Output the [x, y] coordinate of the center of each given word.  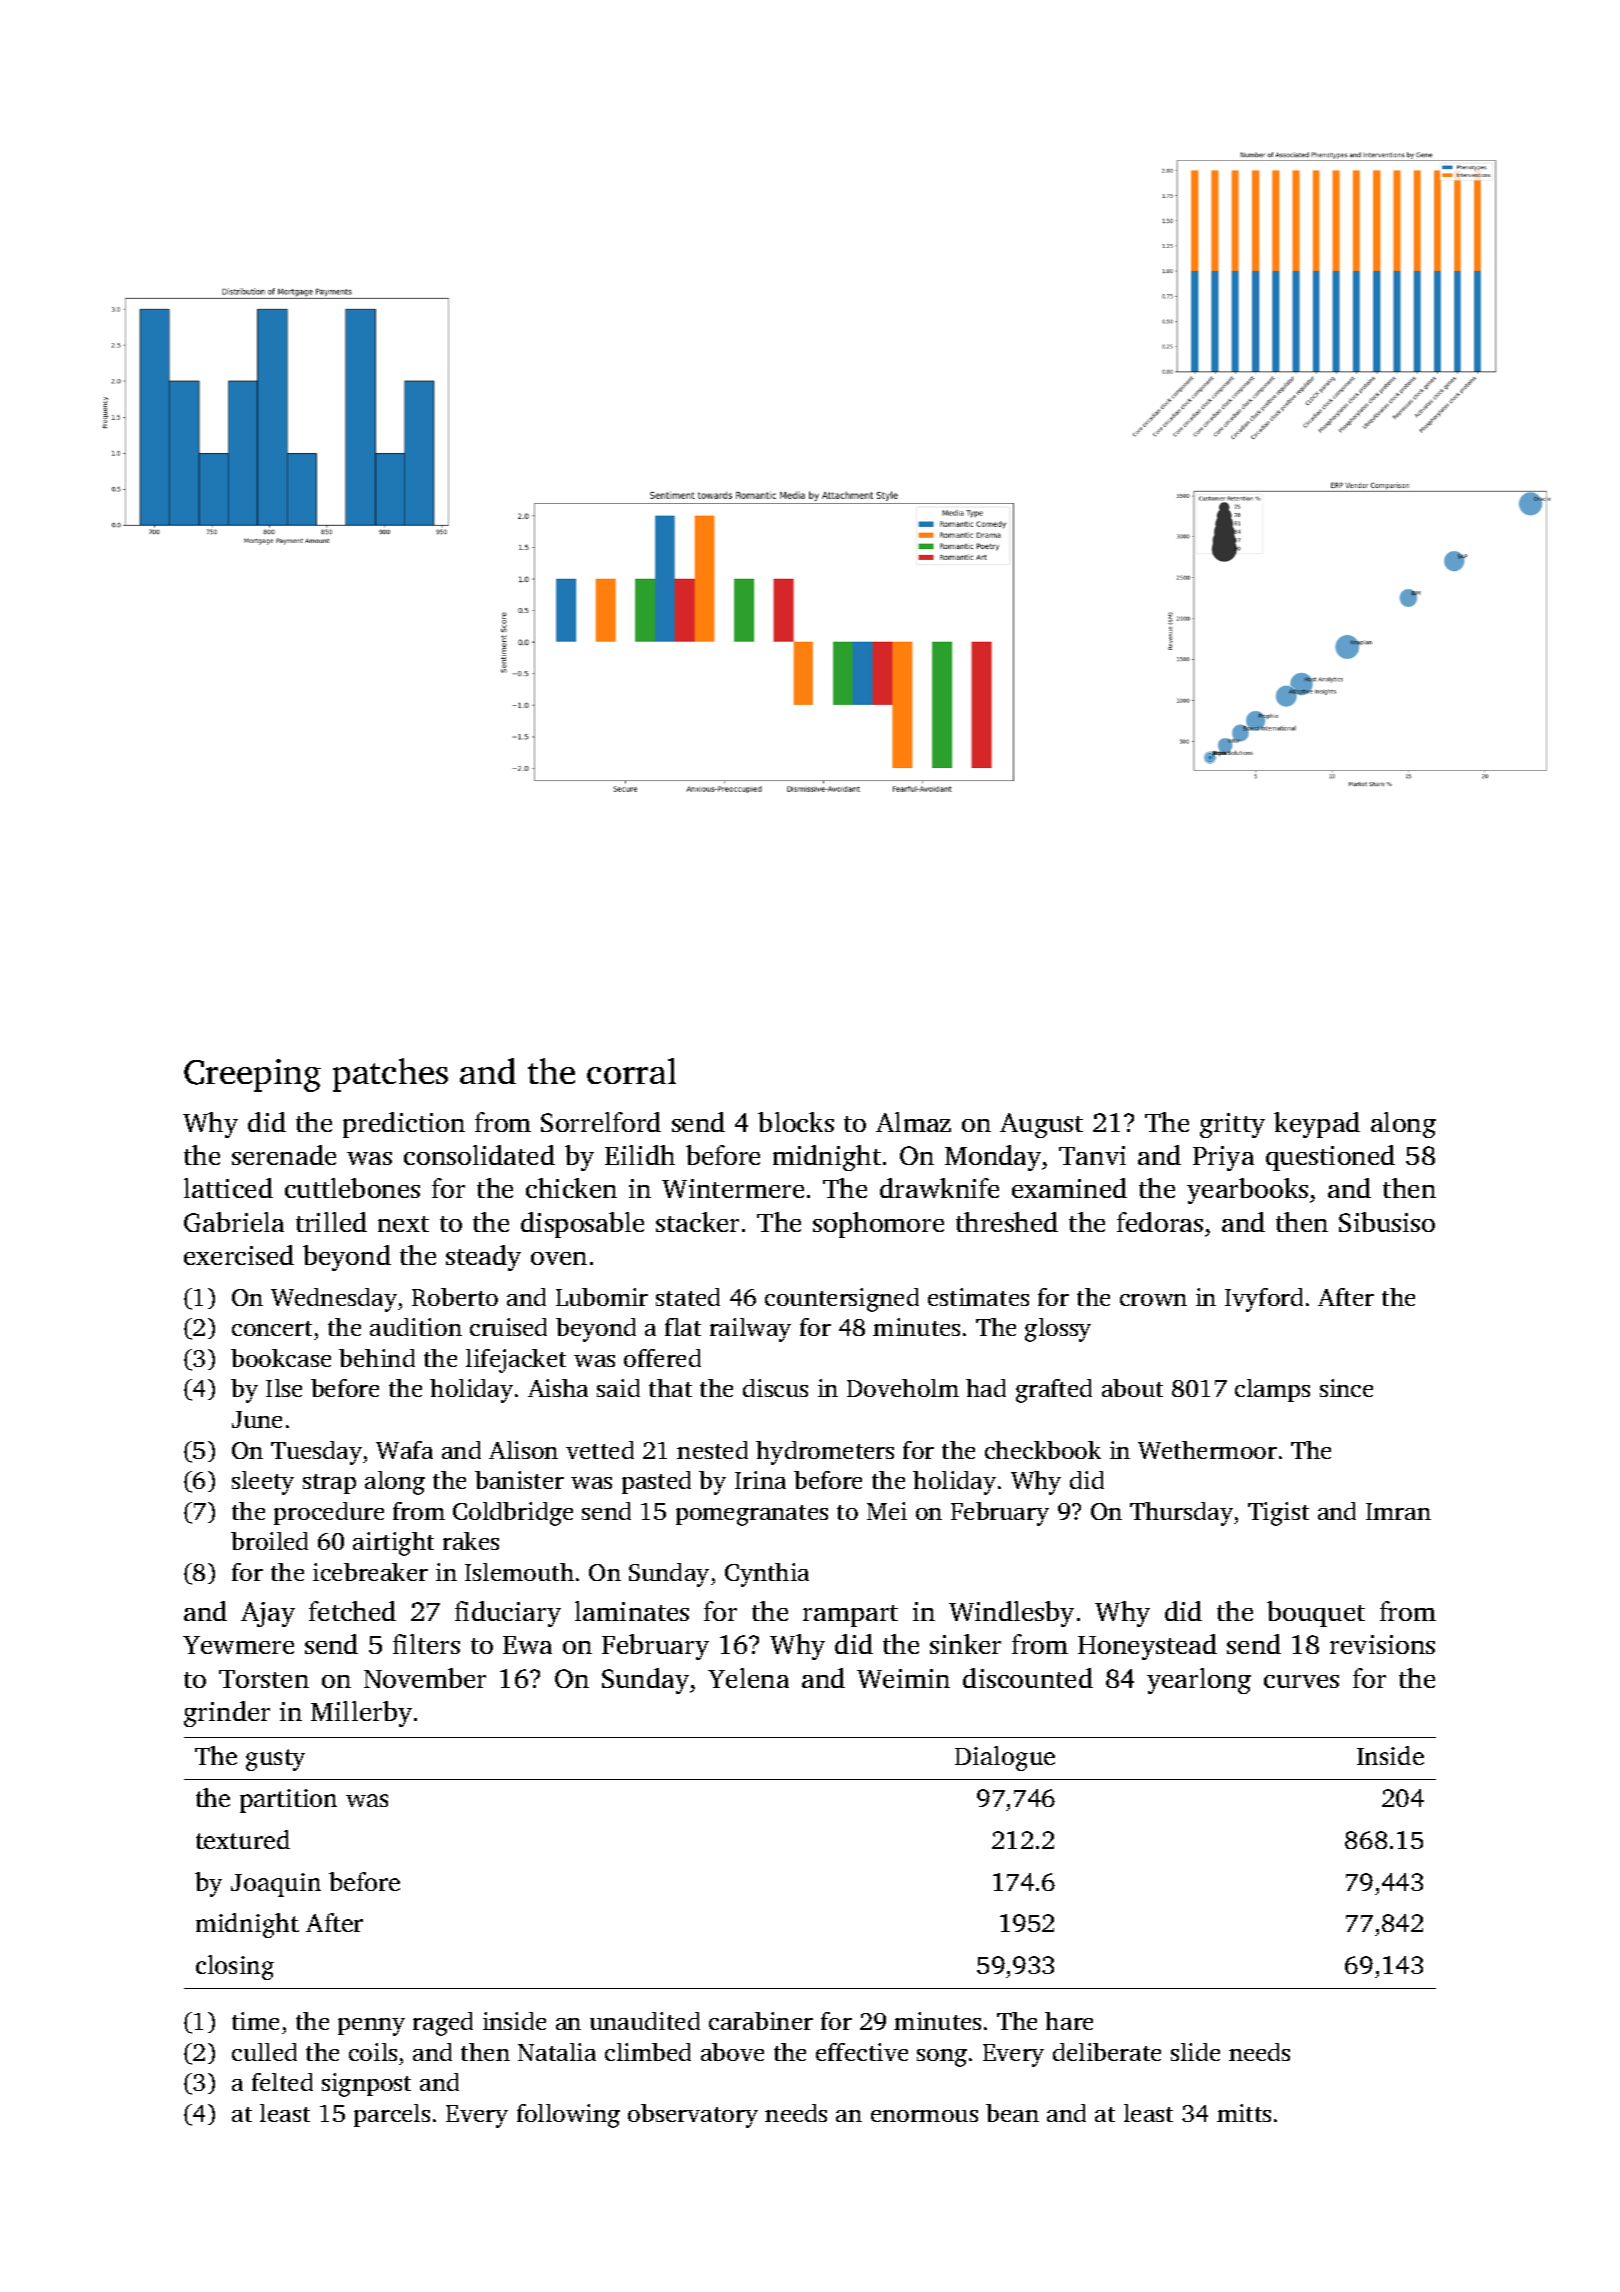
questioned [1330, 1158]
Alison [523, 1450]
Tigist [1278, 1514]
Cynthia [767, 1575]
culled [264, 2052]
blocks [796, 1122]
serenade [284, 1155]
